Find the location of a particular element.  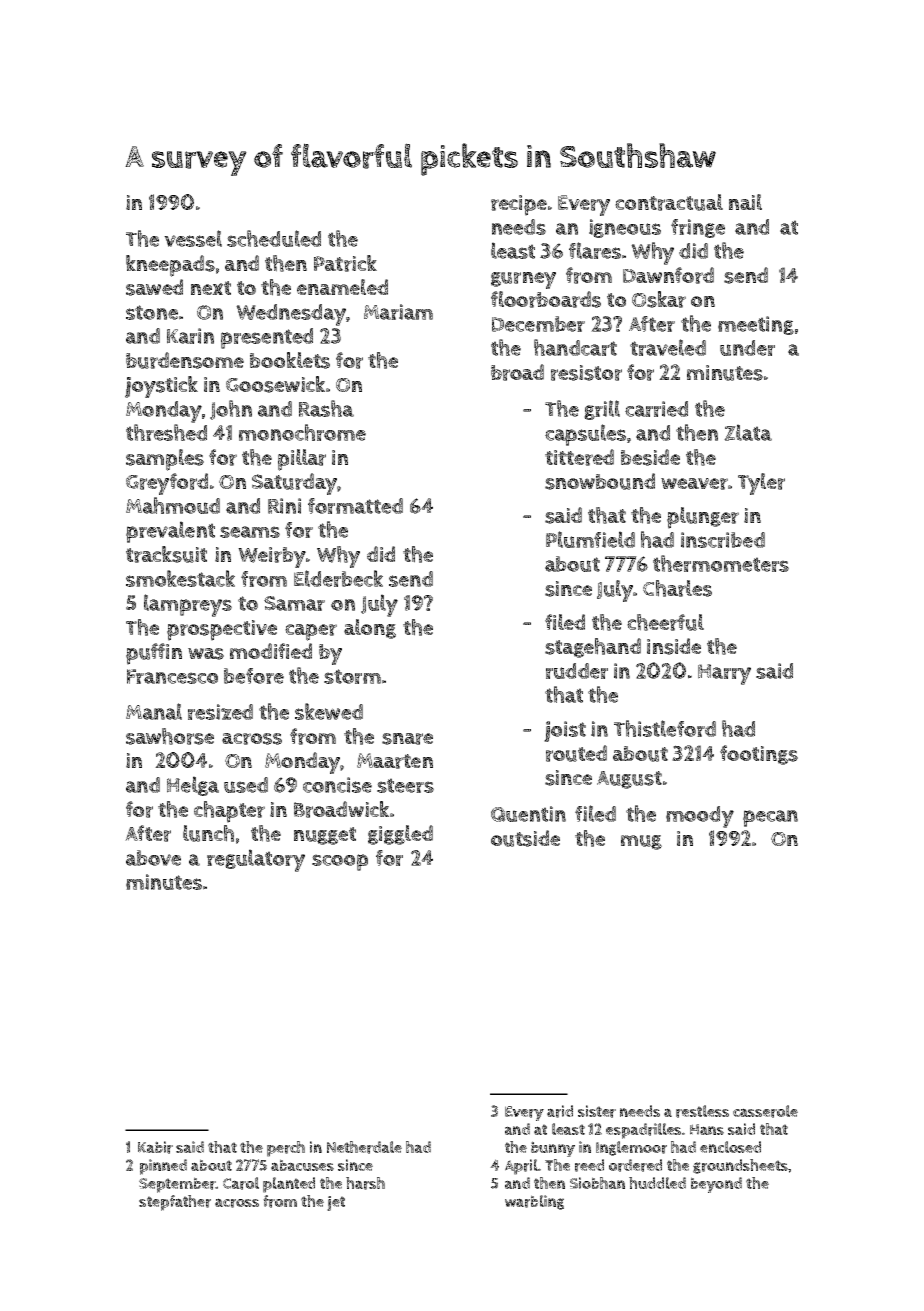

vessel is located at coordinates (193, 238).
